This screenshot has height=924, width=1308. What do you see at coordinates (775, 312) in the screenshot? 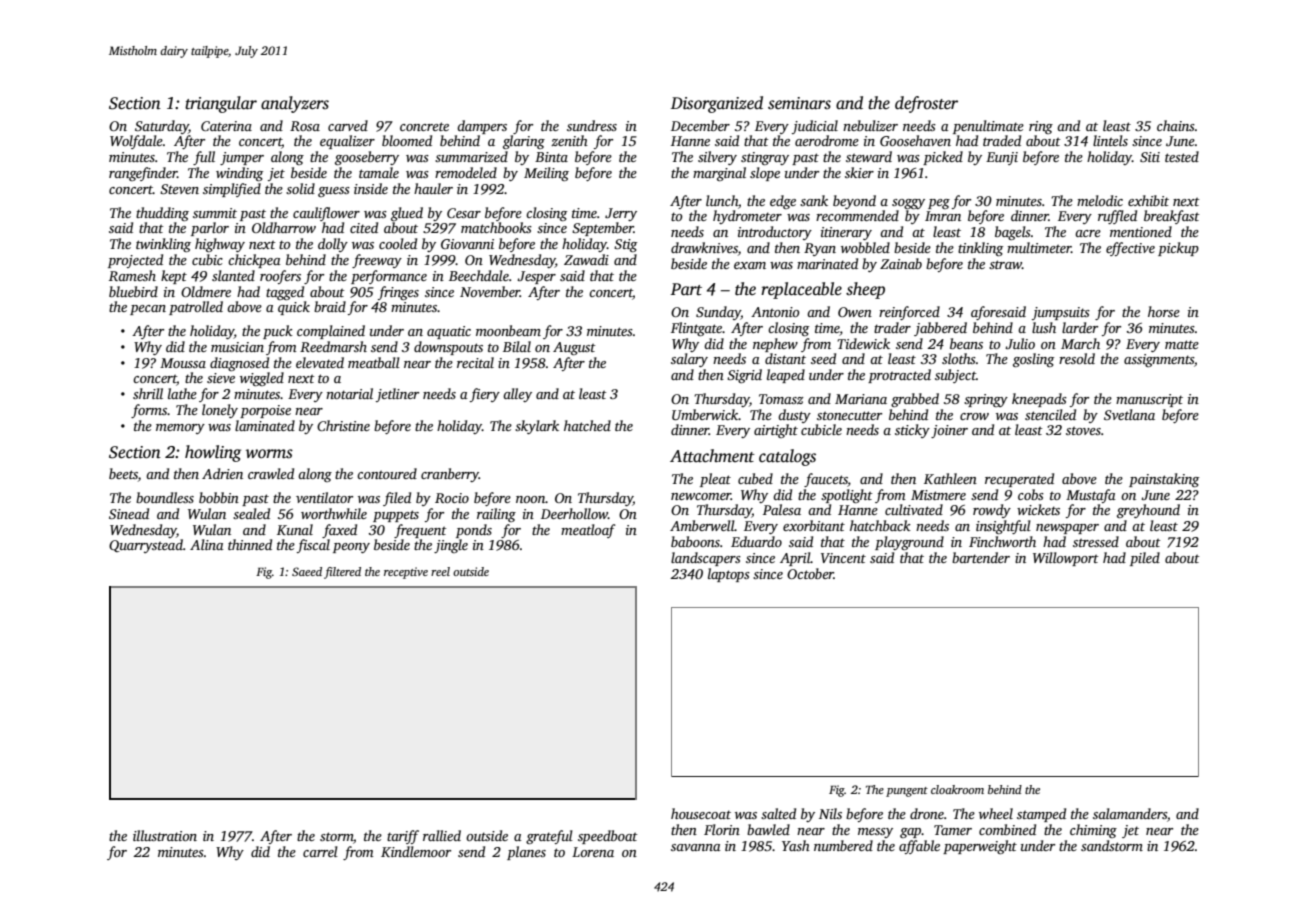
I see `Antonio` at bounding box center [775, 312].
